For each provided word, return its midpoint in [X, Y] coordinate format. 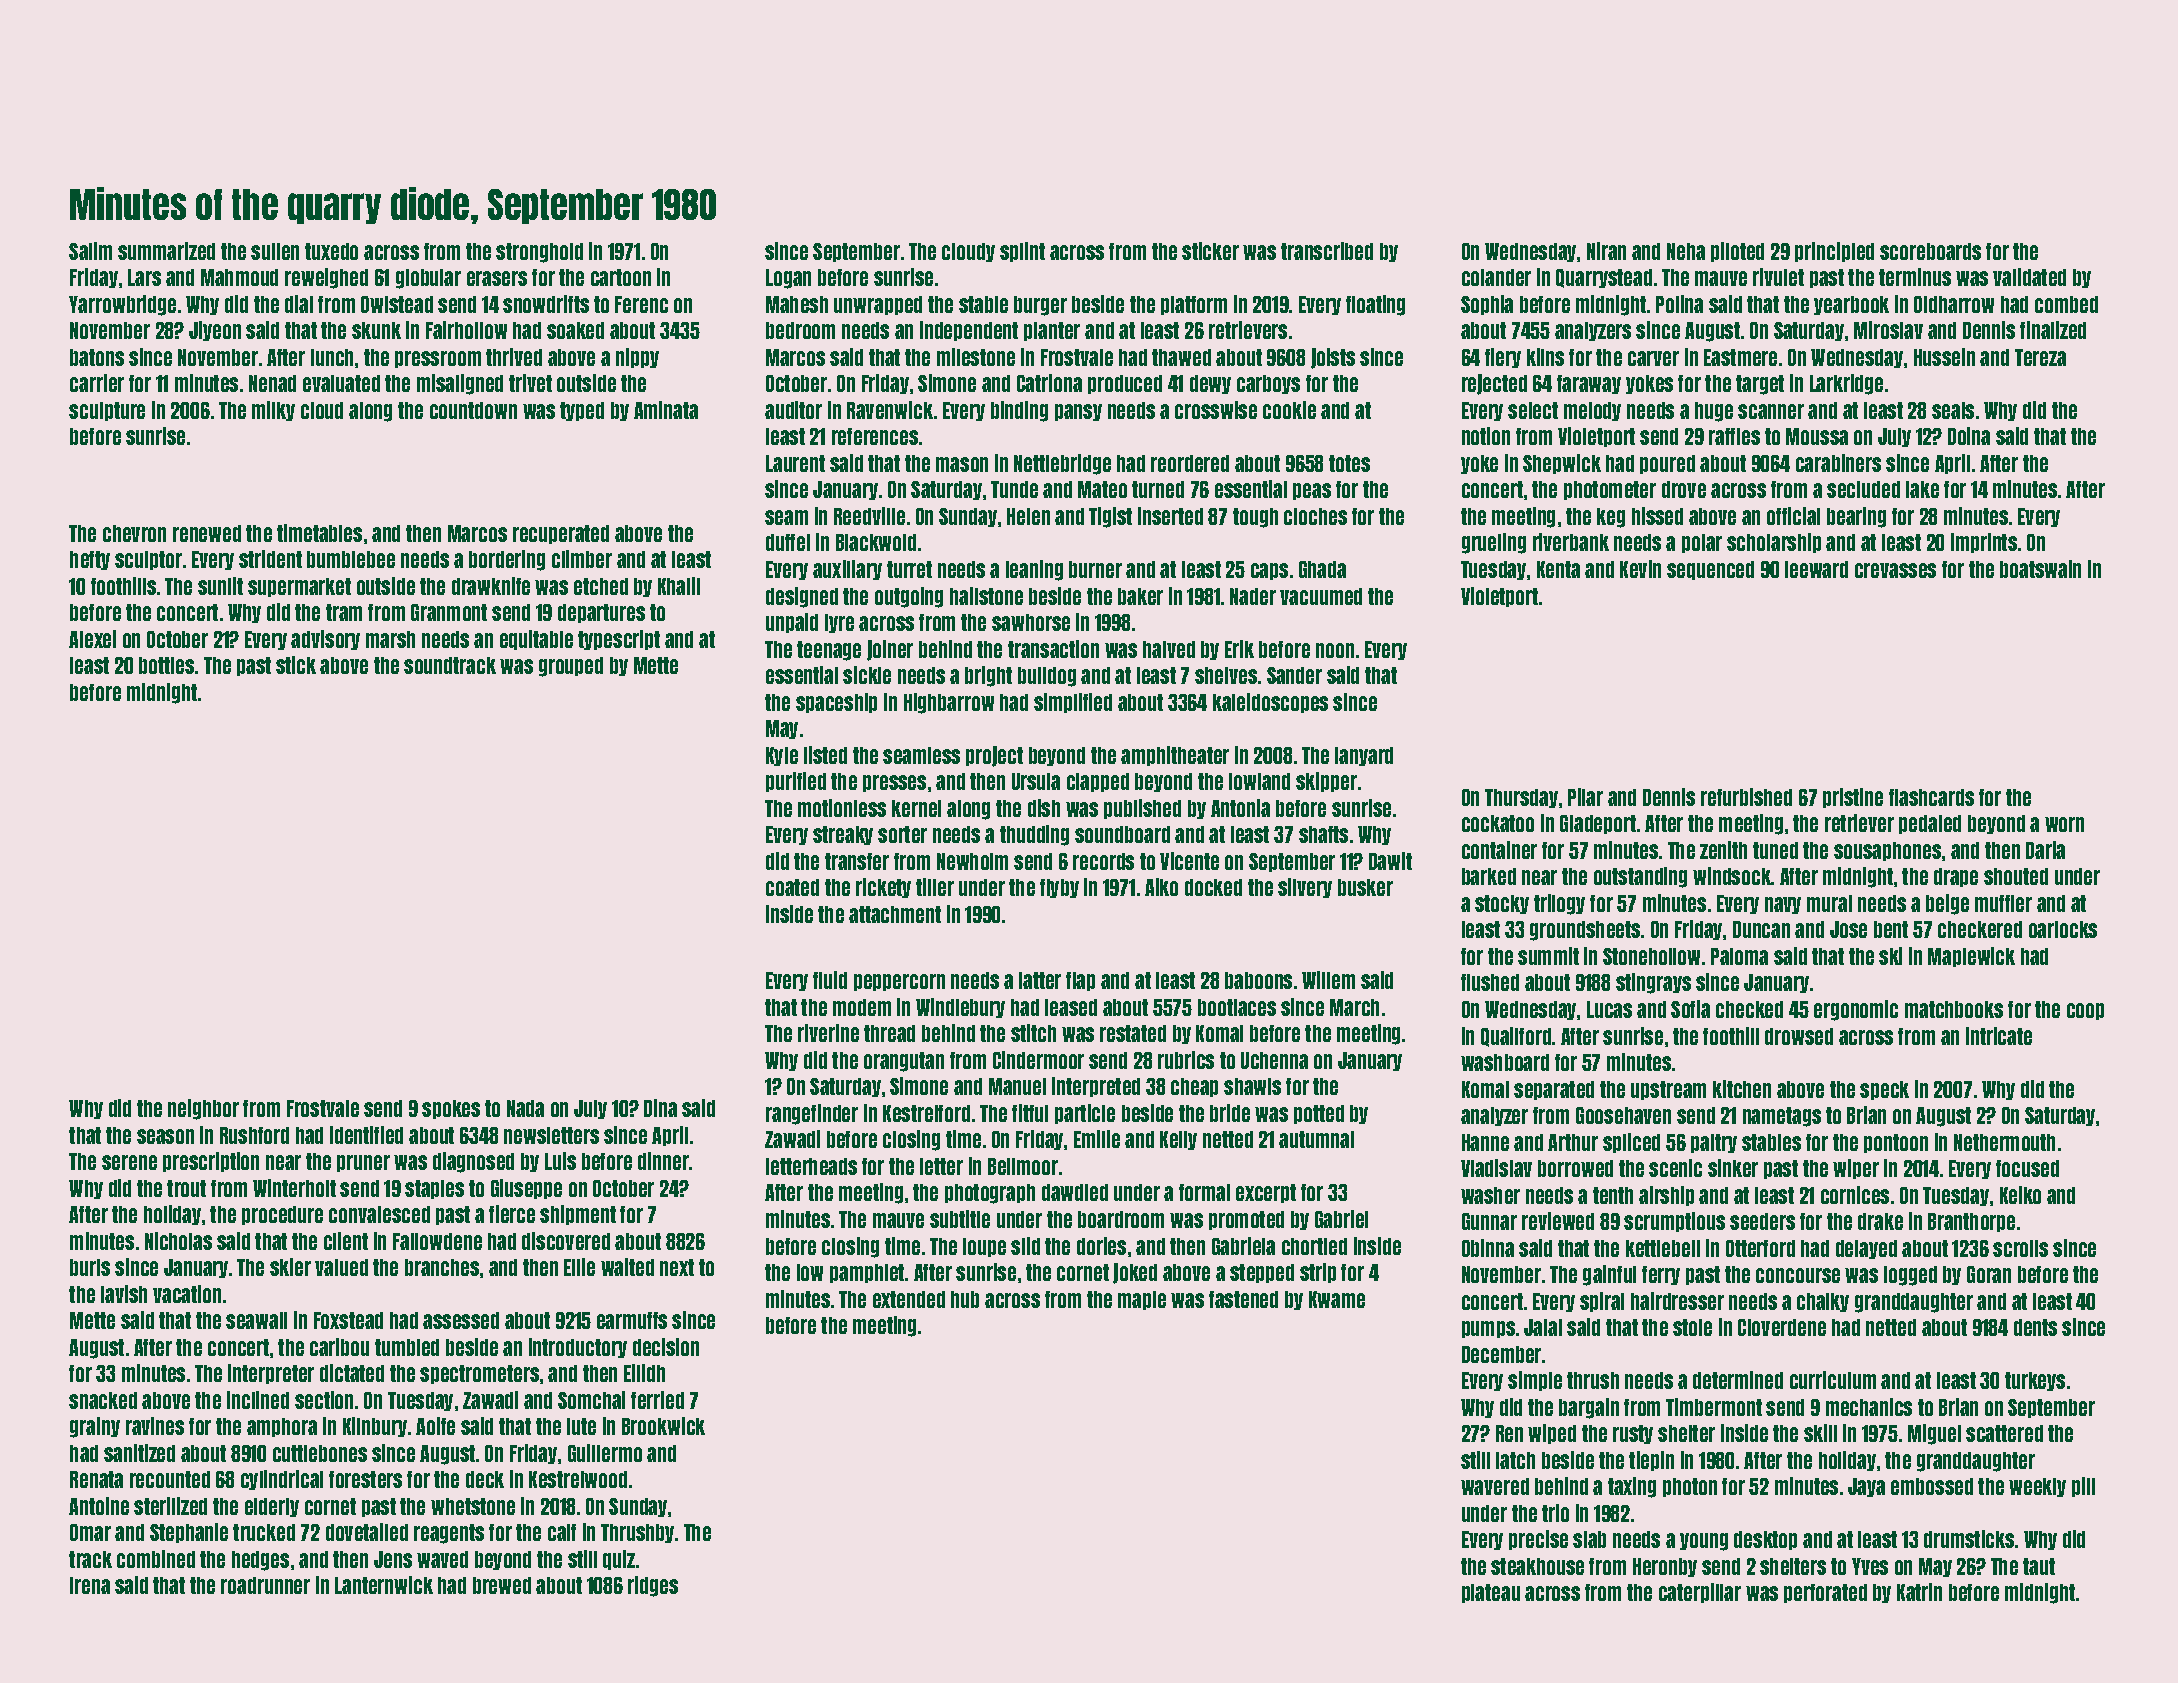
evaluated [341, 383]
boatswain [2040, 569]
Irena [90, 1585]
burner [1095, 569]
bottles [166, 665]
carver [1653, 358]
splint [1022, 252]
